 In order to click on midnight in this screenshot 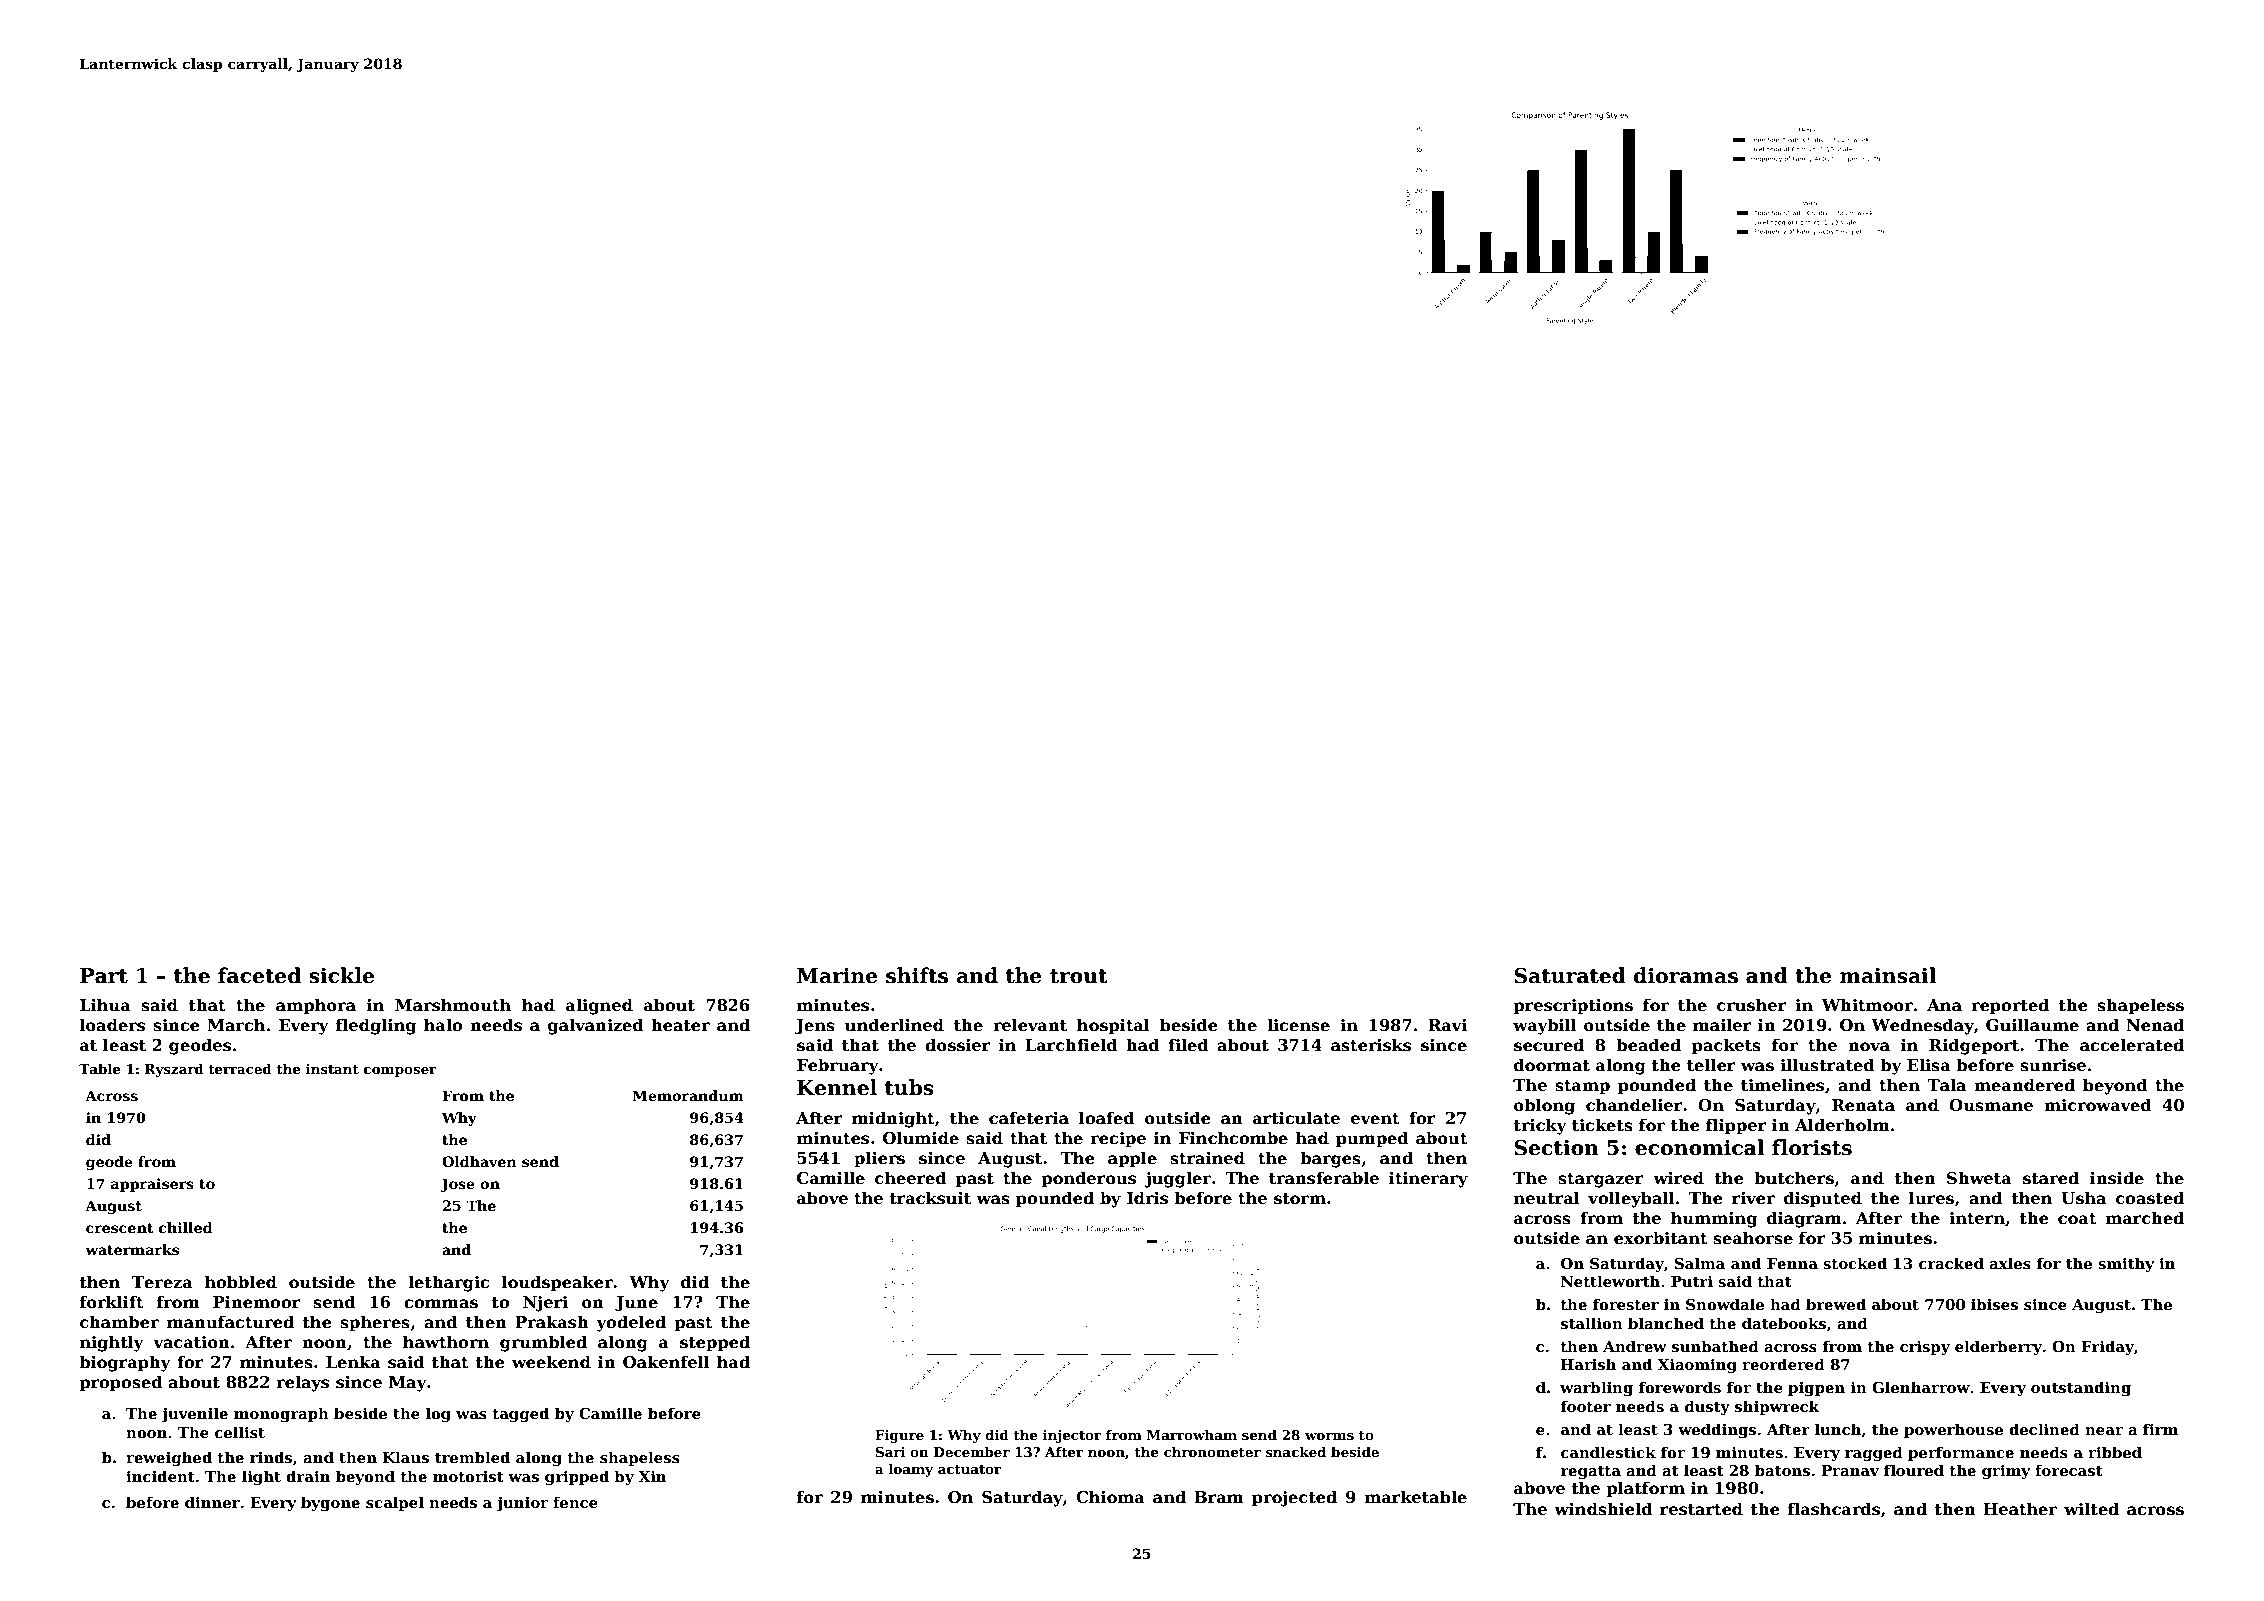, I will do `click(893, 1119)`.
